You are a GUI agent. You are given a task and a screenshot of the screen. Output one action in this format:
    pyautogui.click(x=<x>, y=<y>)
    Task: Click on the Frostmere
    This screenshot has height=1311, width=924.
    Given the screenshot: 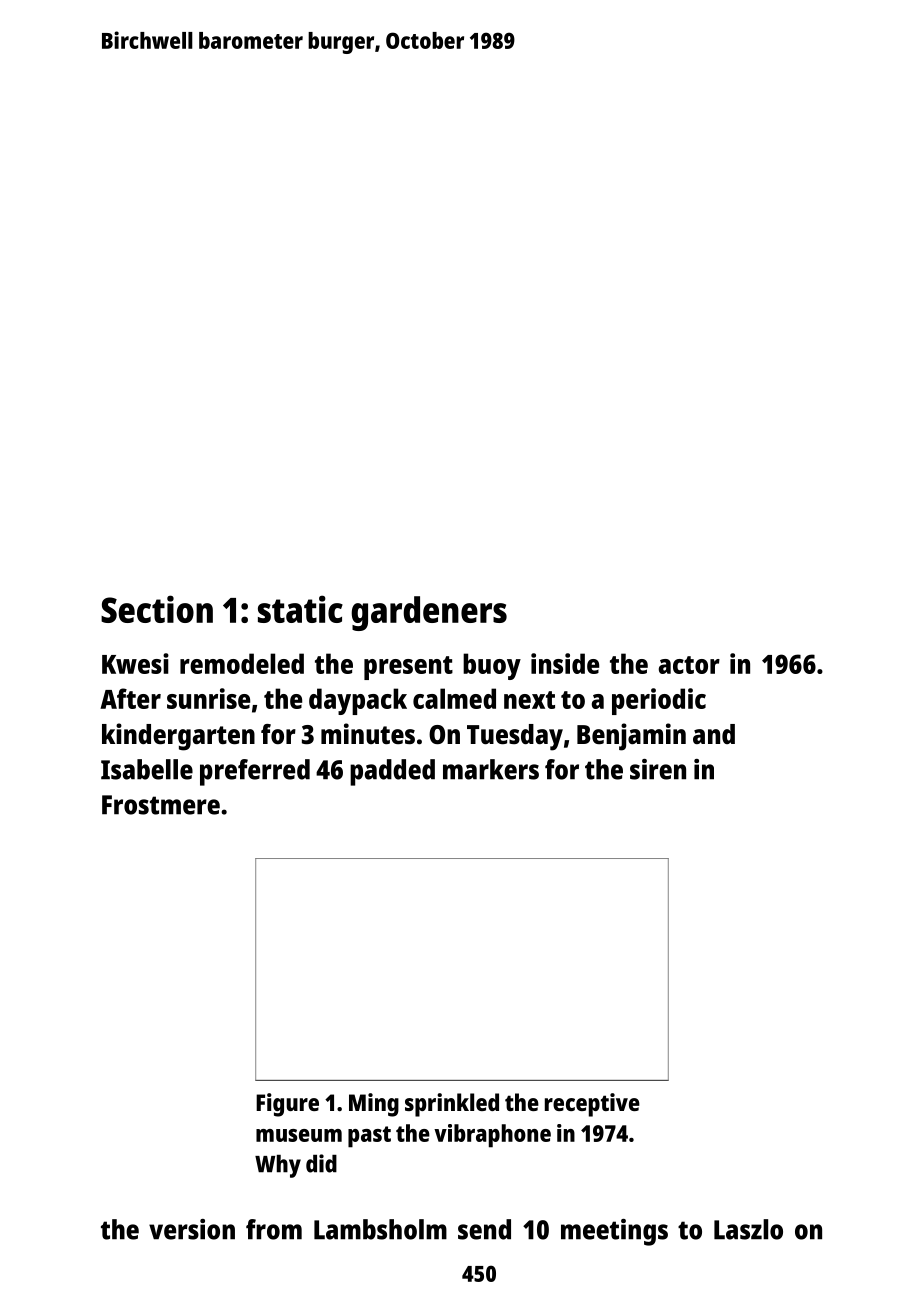 What is the action you would take?
    pyautogui.click(x=161, y=805)
